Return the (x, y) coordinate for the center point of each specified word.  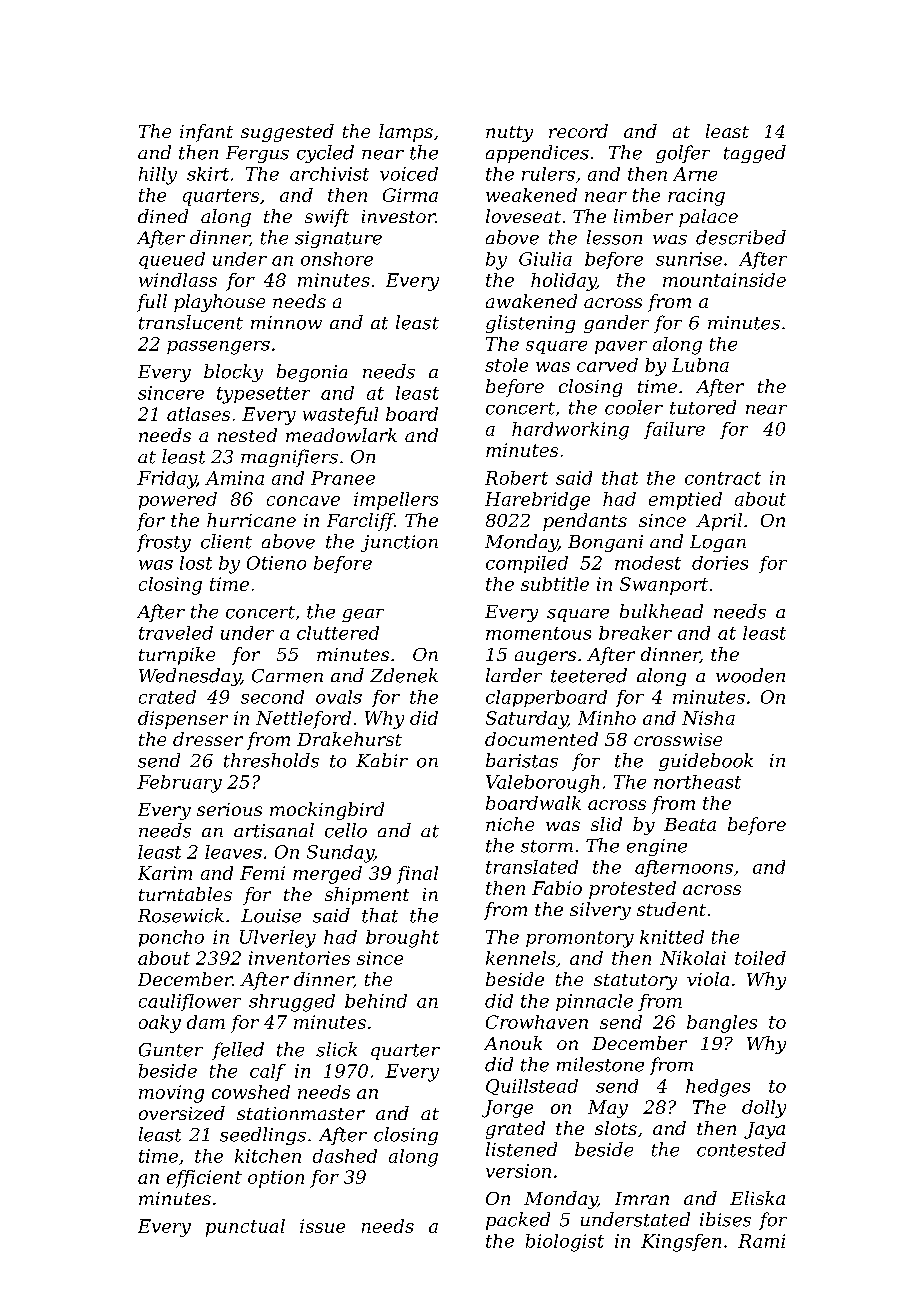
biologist (565, 1243)
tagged (755, 154)
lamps (406, 133)
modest (648, 563)
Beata (690, 824)
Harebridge (537, 501)
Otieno (276, 563)
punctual (245, 1228)
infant (206, 133)
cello (346, 830)
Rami (761, 1241)
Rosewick (181, 915)
